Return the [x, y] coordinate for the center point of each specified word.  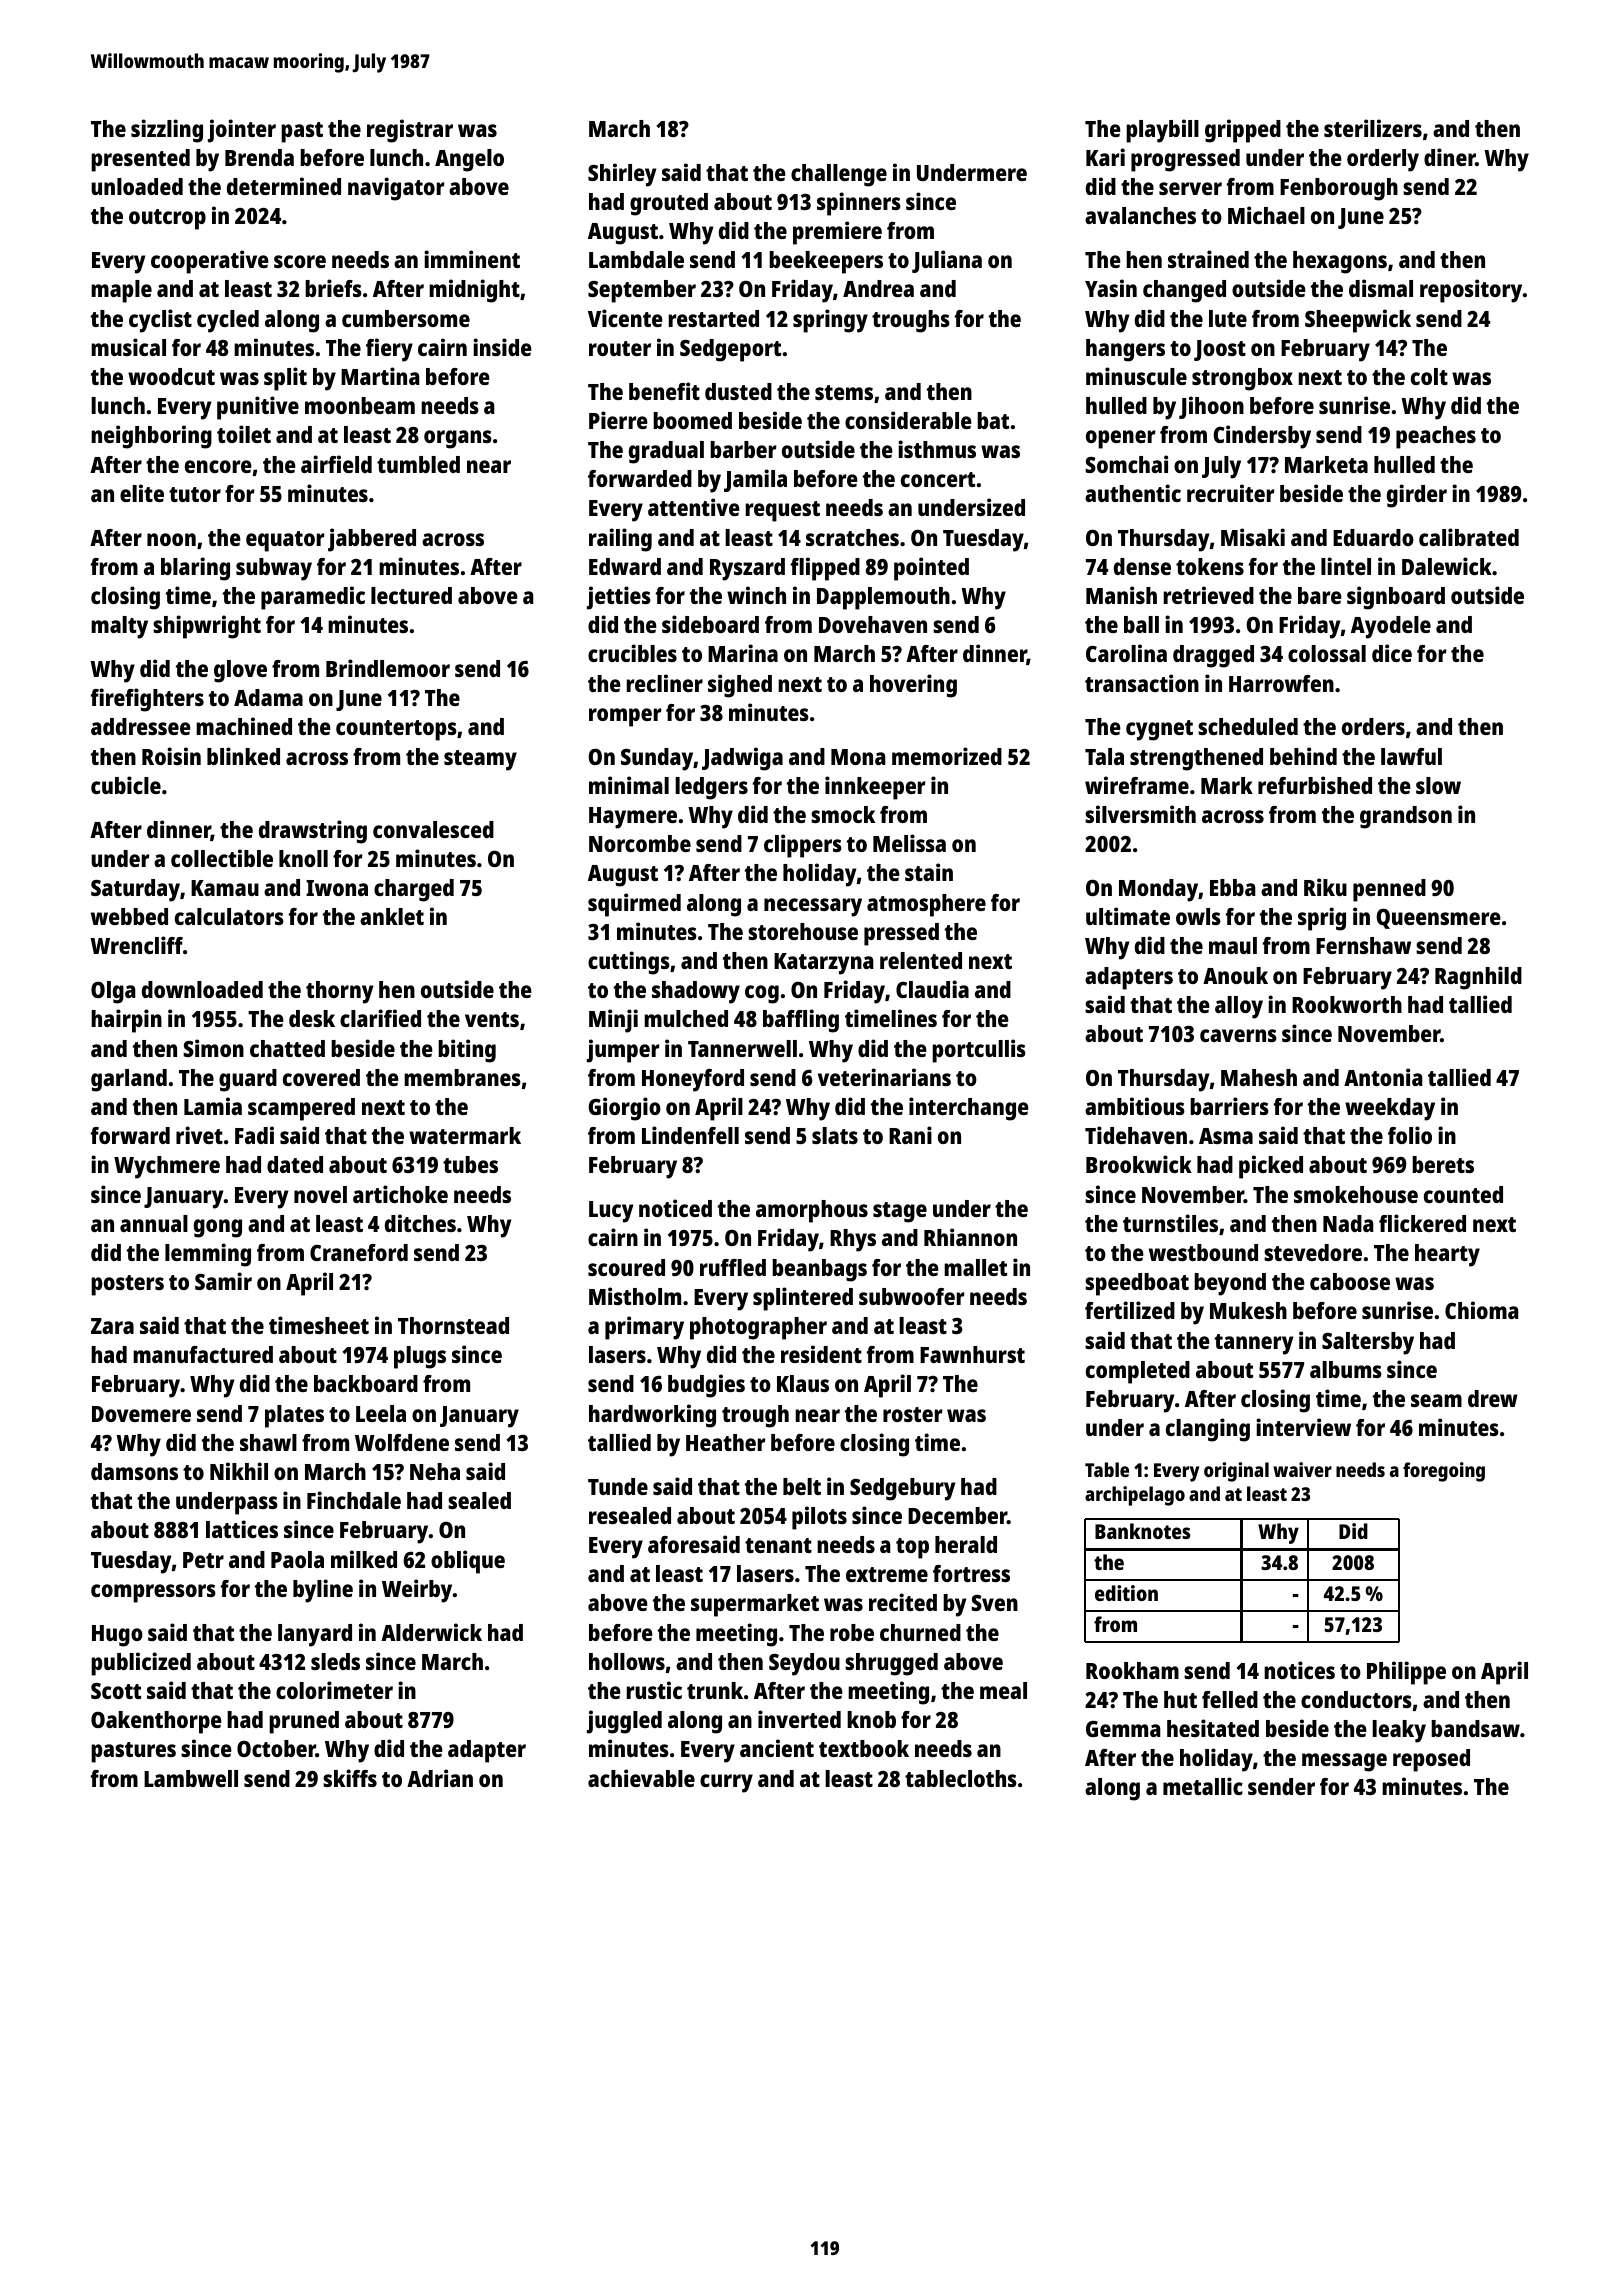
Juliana [947, 261]
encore [218, 466]
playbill [1162, 131]
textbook [864, 1748]
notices [1299, 1670]
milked [364, 1559]
